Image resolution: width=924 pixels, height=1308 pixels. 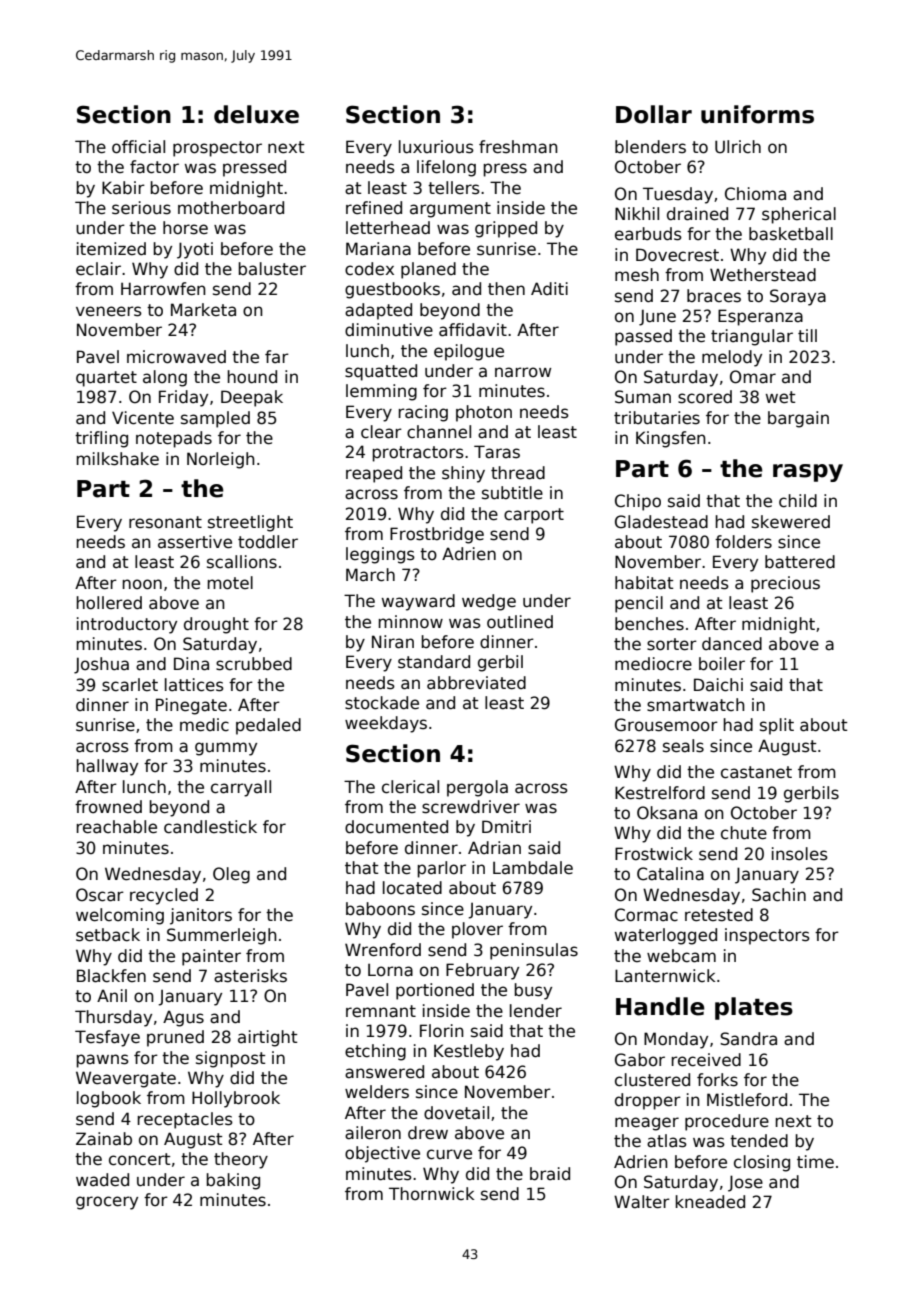 What do you see at coordinates (185, 1120) in the screenshot?
I see `receptacles` at bounding box center [185, 1120].
